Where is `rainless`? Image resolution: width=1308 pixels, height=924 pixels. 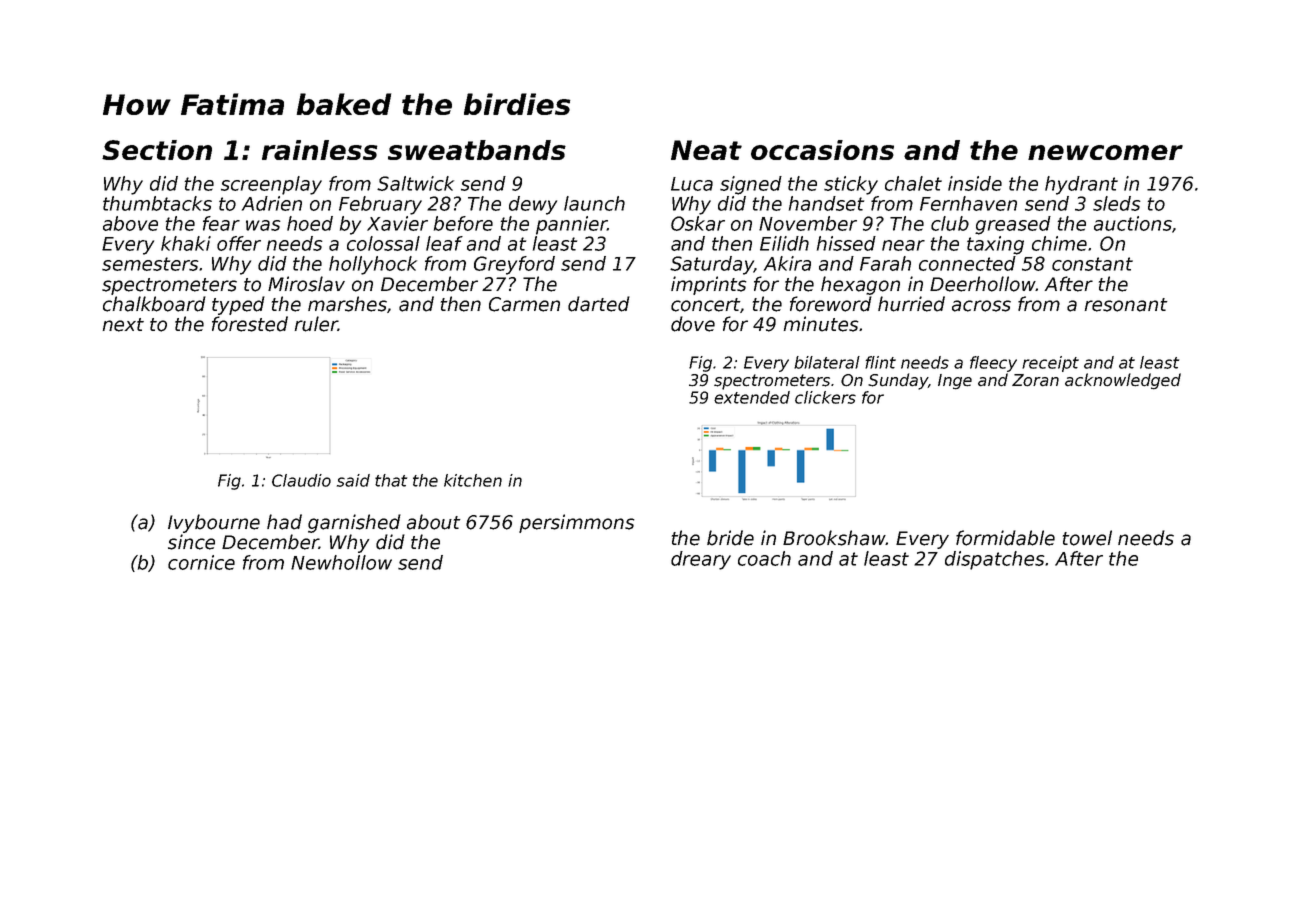
rainless is located at coordinates (320, 150).
